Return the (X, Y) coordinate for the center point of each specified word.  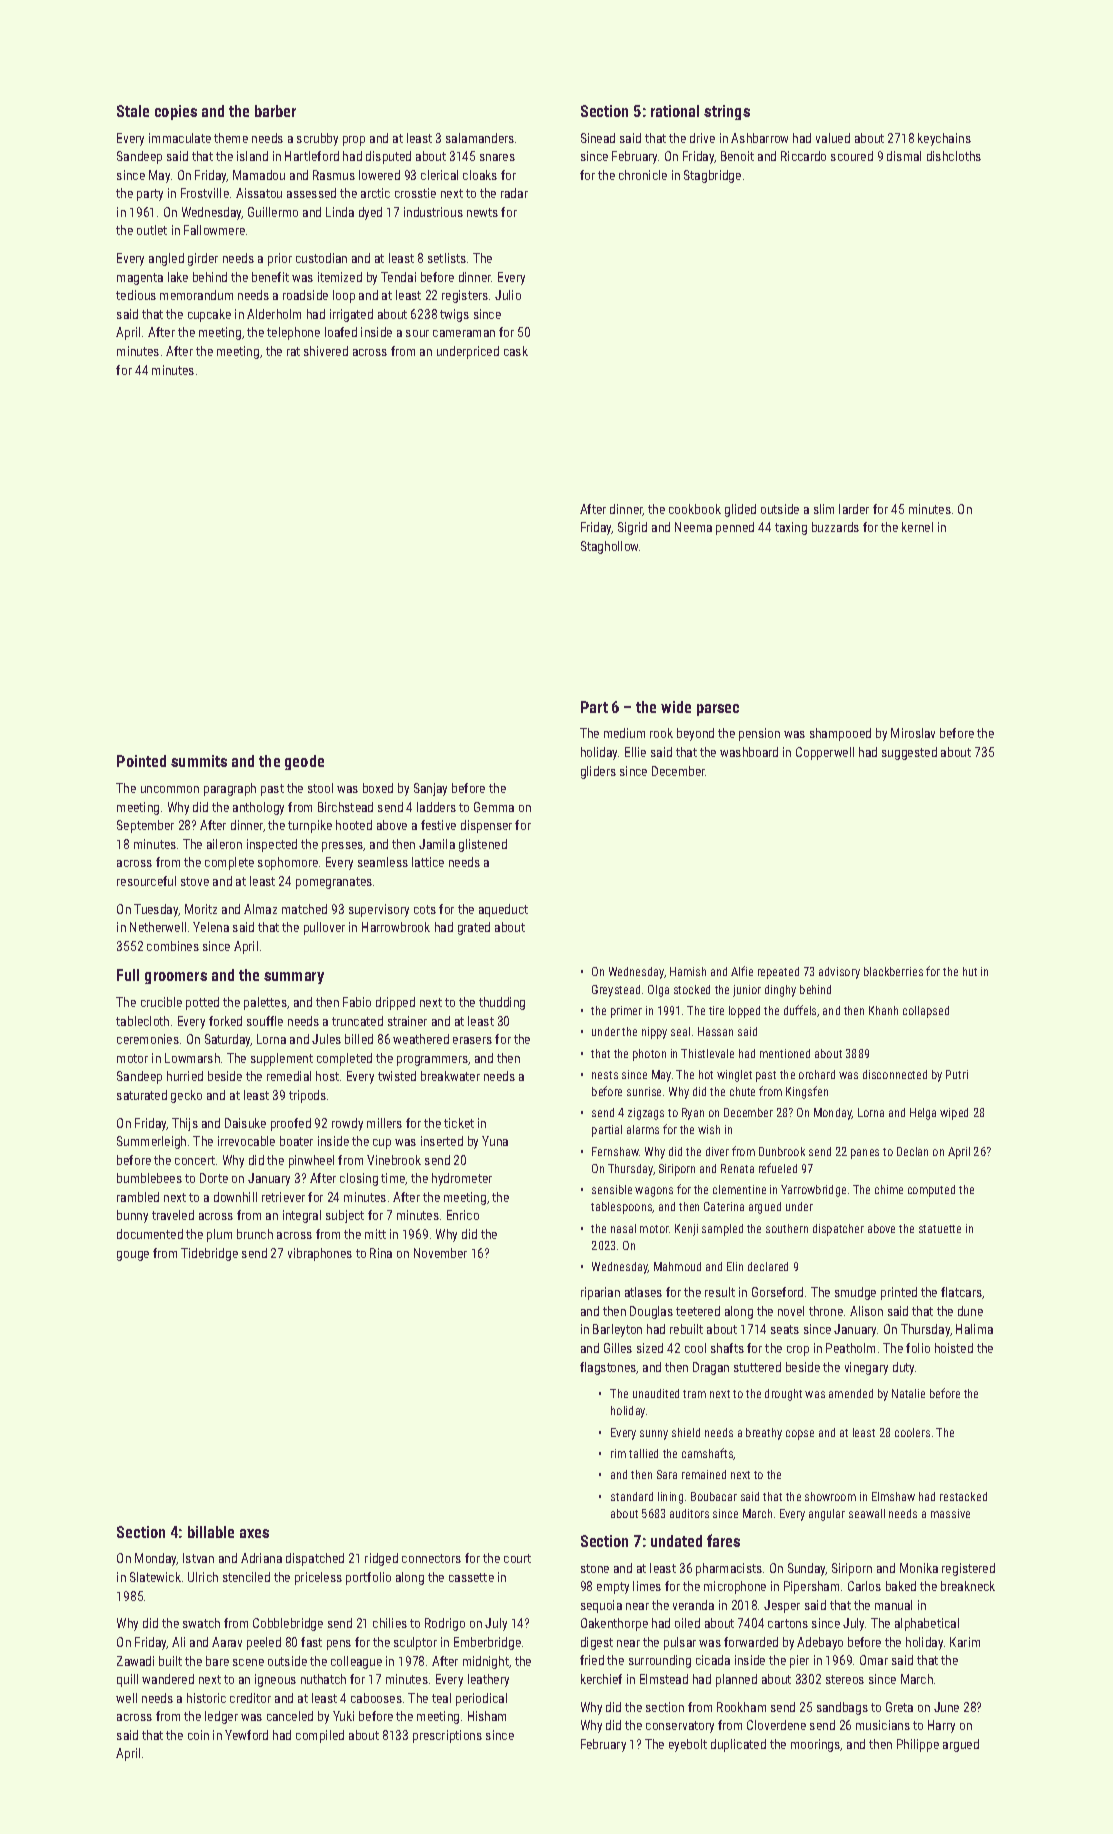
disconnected (895, 1074)
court (517, 1558)
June (946, 1707)
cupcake (209, 315)
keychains (944, 139)
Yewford (246, 1735)
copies (176, 112)
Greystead (616, 991)
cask (516, 351)
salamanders (480, 138)
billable (211, 1532)
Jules (326, 1039)
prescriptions (447, 1736)
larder (854, 509)
